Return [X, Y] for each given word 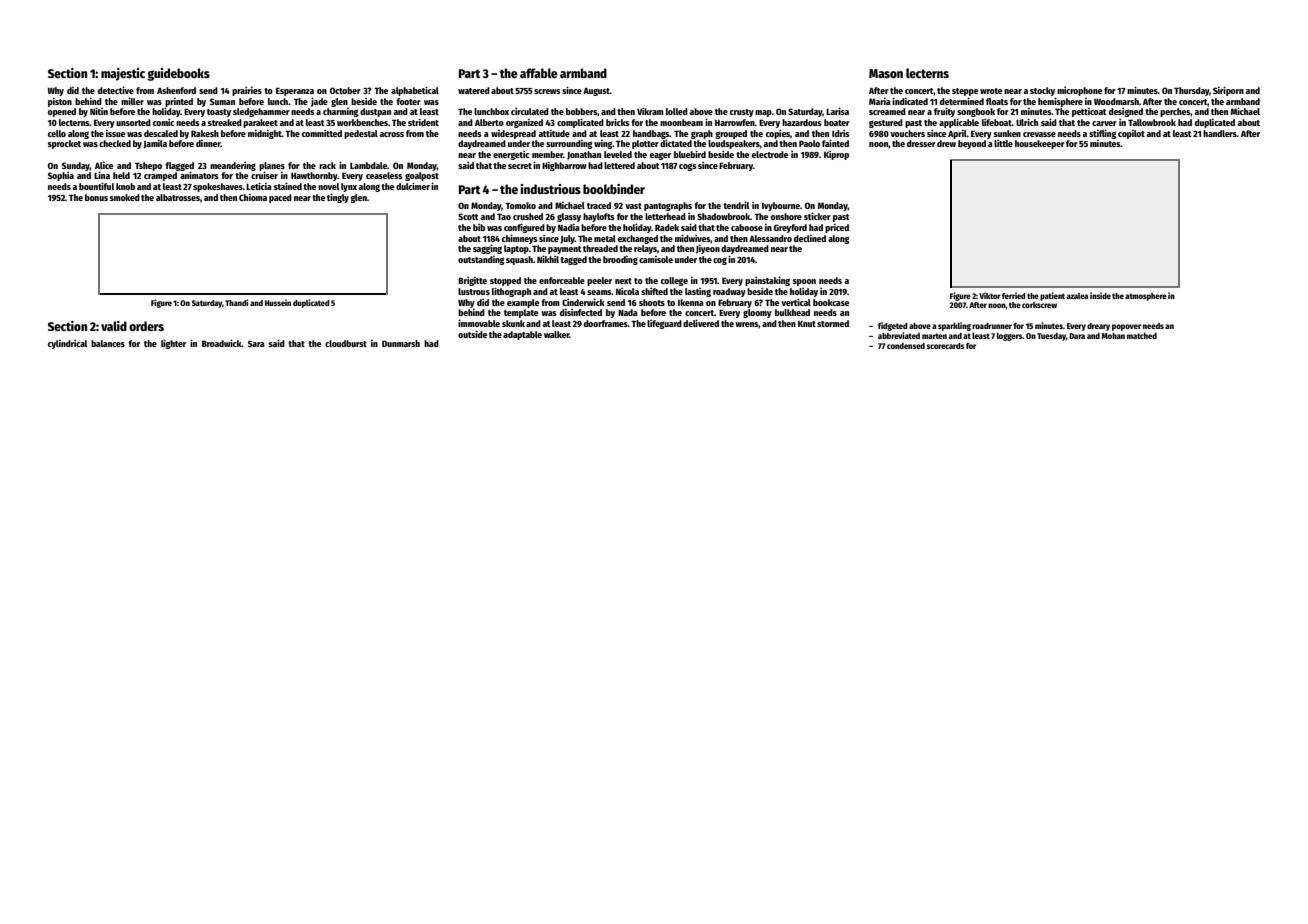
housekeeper [1040, 144]
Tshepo [148, 166]
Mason [886, 73]
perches [1175, 112]
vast [633, 206]
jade [319, 102]
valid [114, 326]
